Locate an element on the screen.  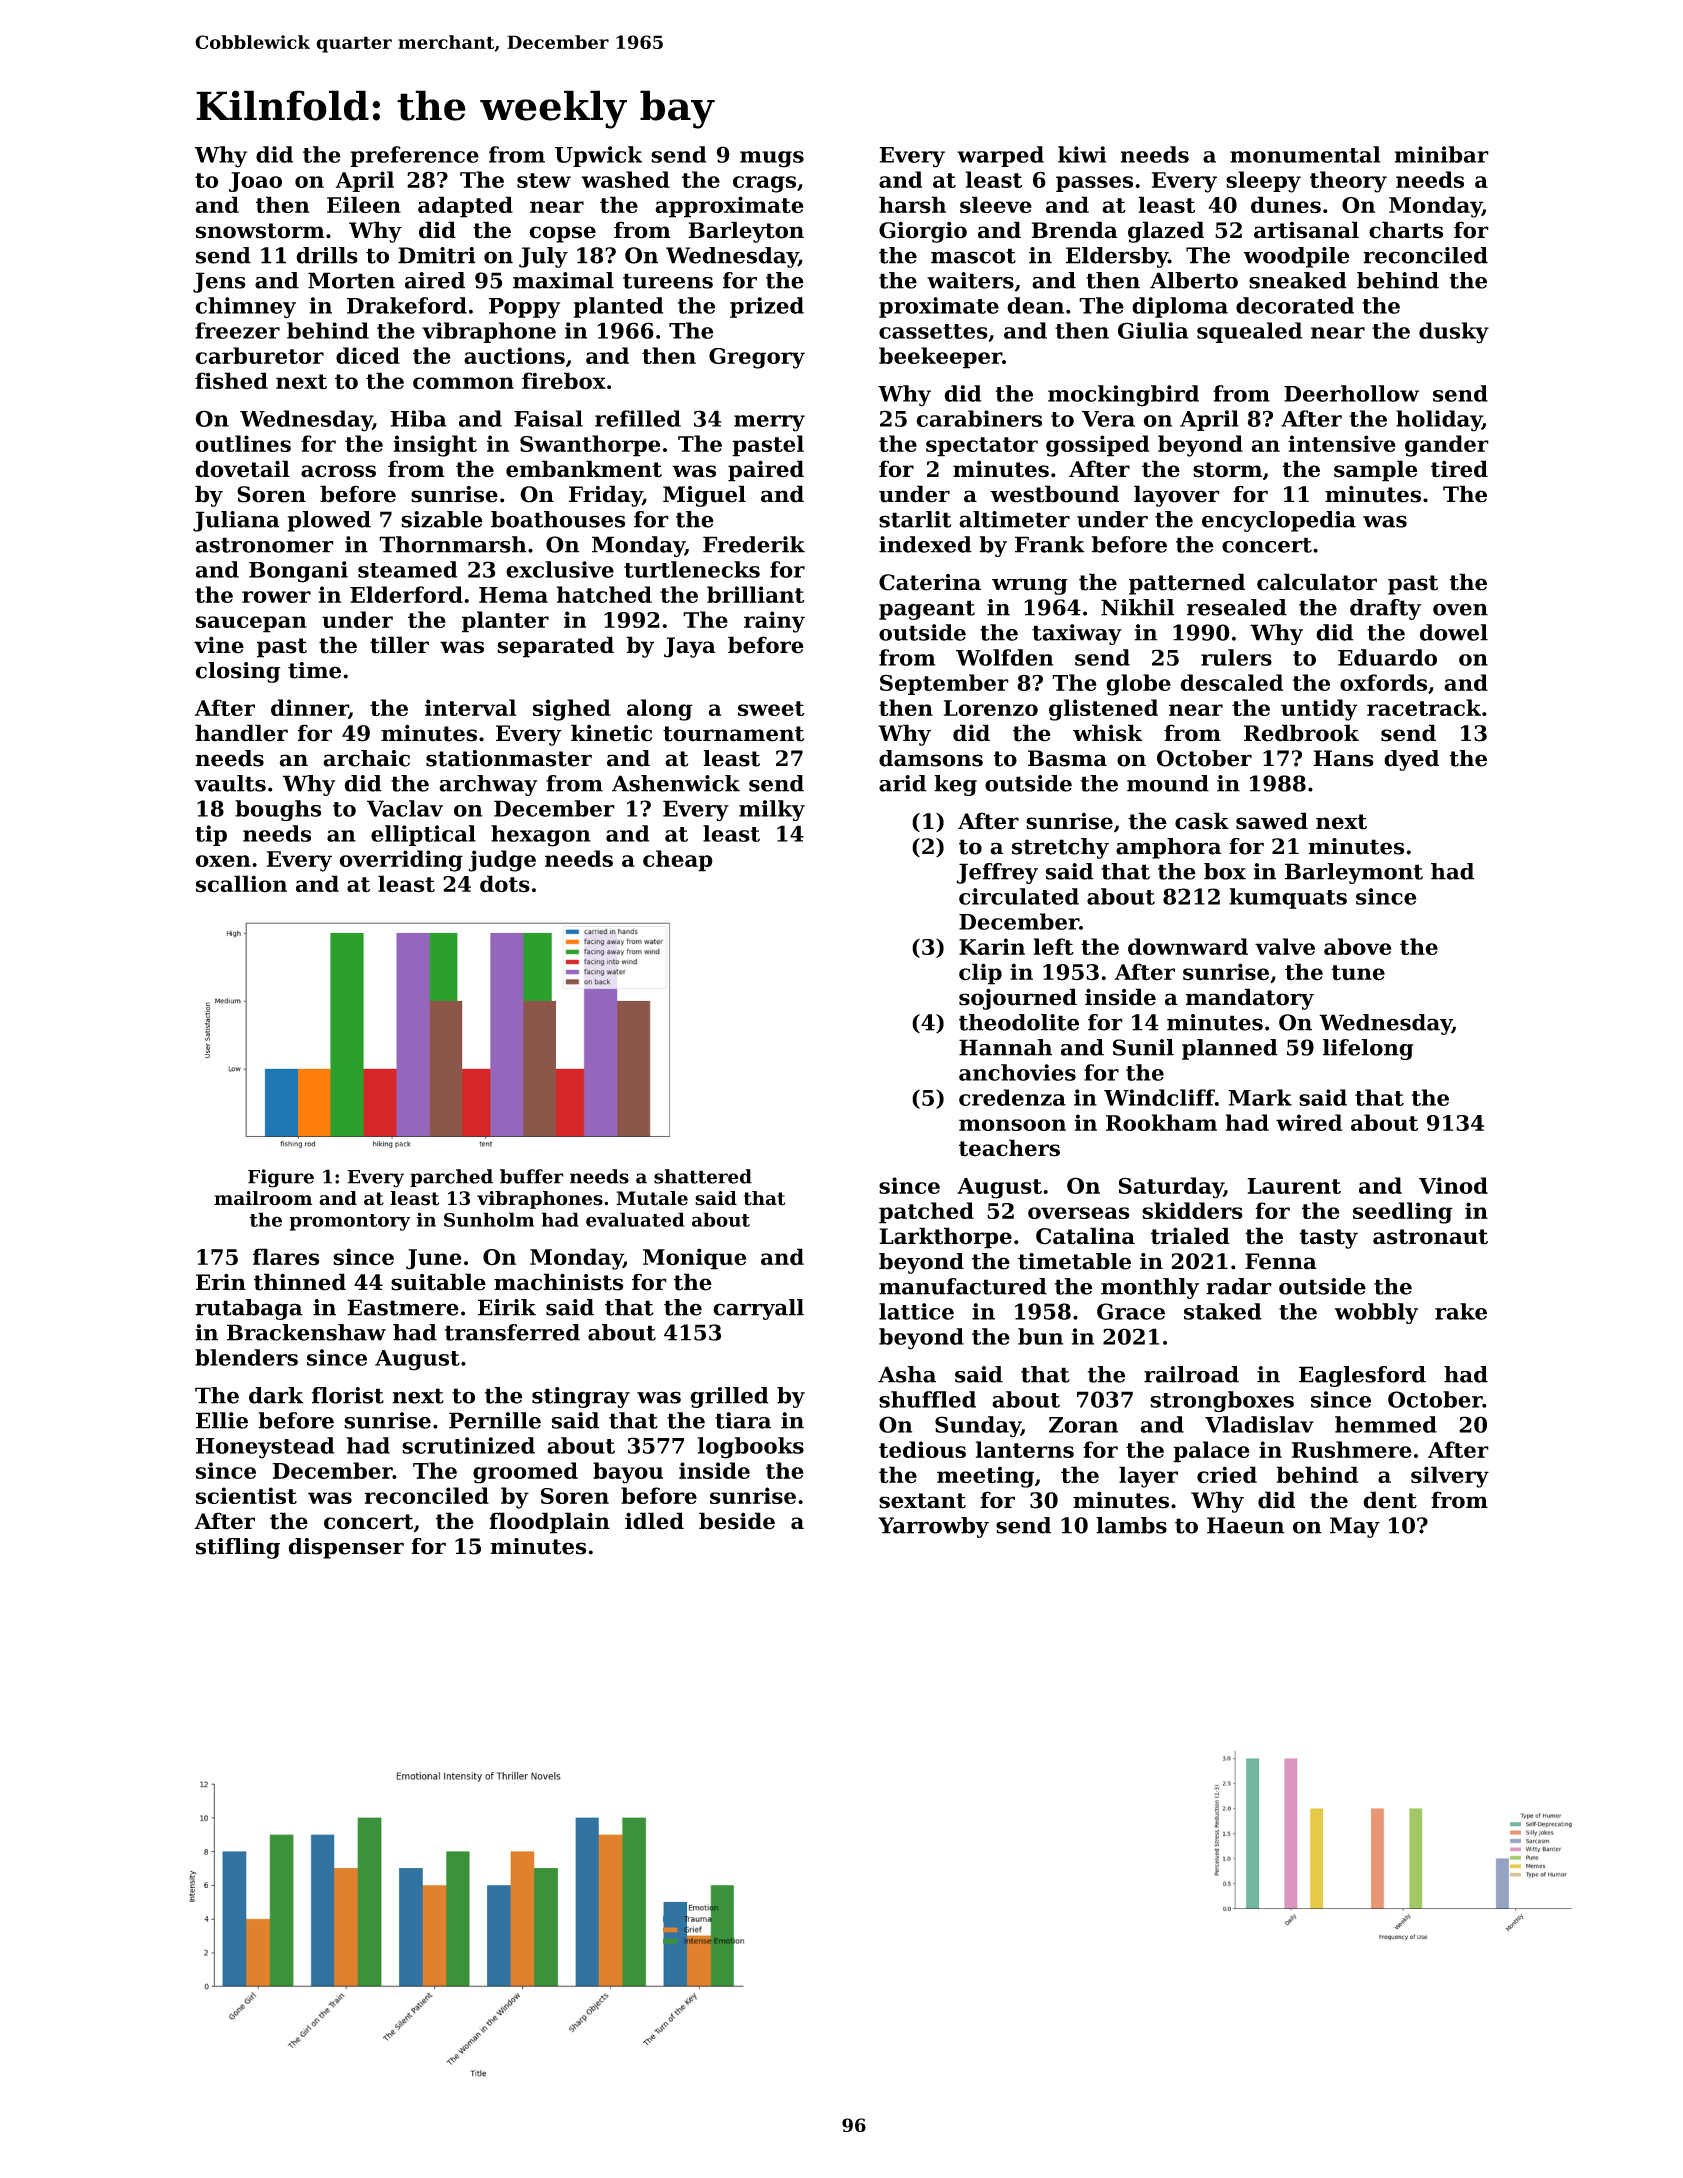
Sunholm is located at coordinates (489, 1219).
